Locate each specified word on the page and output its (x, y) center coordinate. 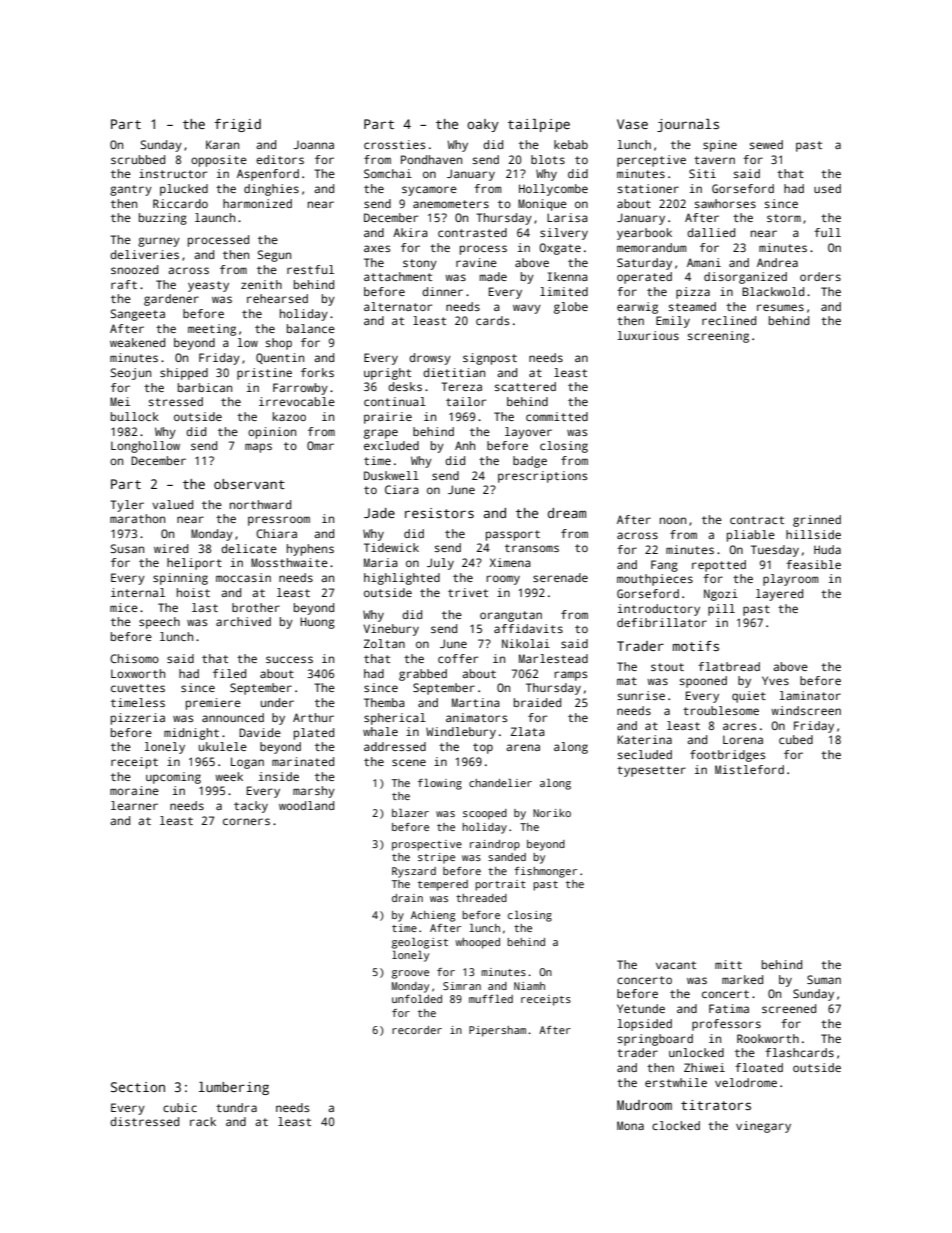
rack (203, 1121)
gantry (131, 190)
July (440, 564)
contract (757, 520)
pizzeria (138, 719)
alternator (398, 306)
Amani (704, 262)
